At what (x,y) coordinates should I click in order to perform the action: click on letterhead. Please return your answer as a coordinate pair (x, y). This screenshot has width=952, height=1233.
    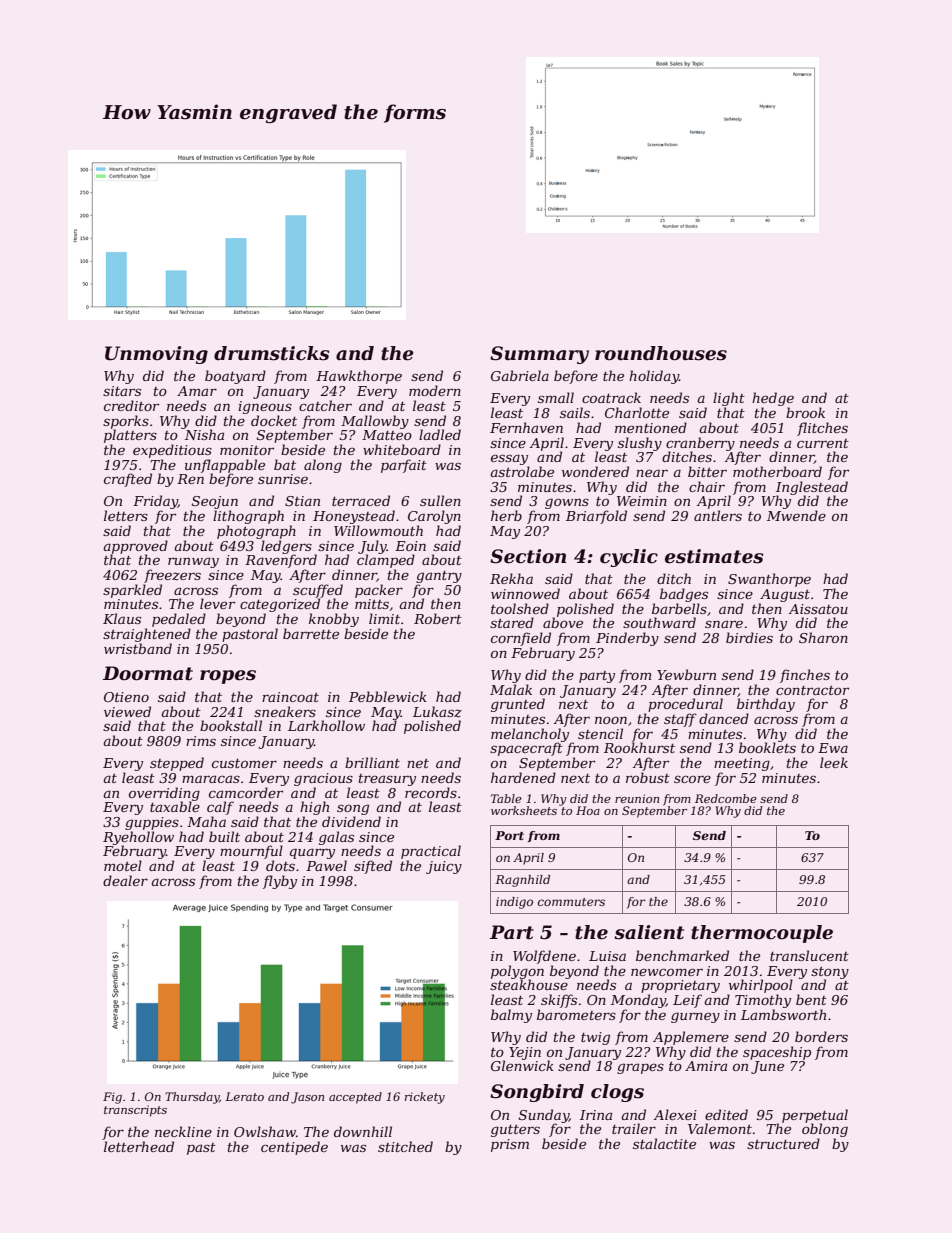
    Looking at the image, I should click on (139, 1146).
